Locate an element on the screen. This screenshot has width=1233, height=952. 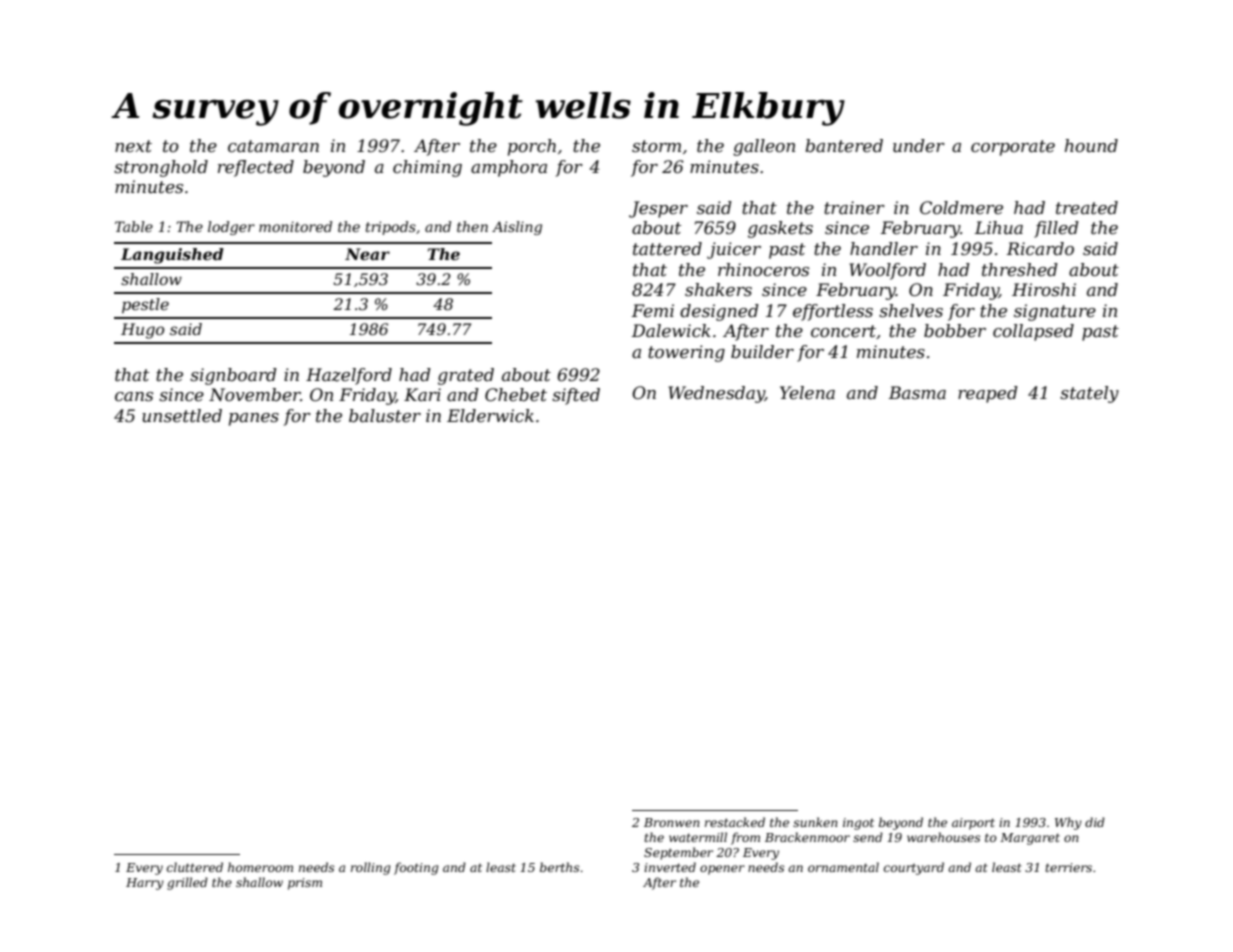
ingot is located at coordinates (858, 824).
